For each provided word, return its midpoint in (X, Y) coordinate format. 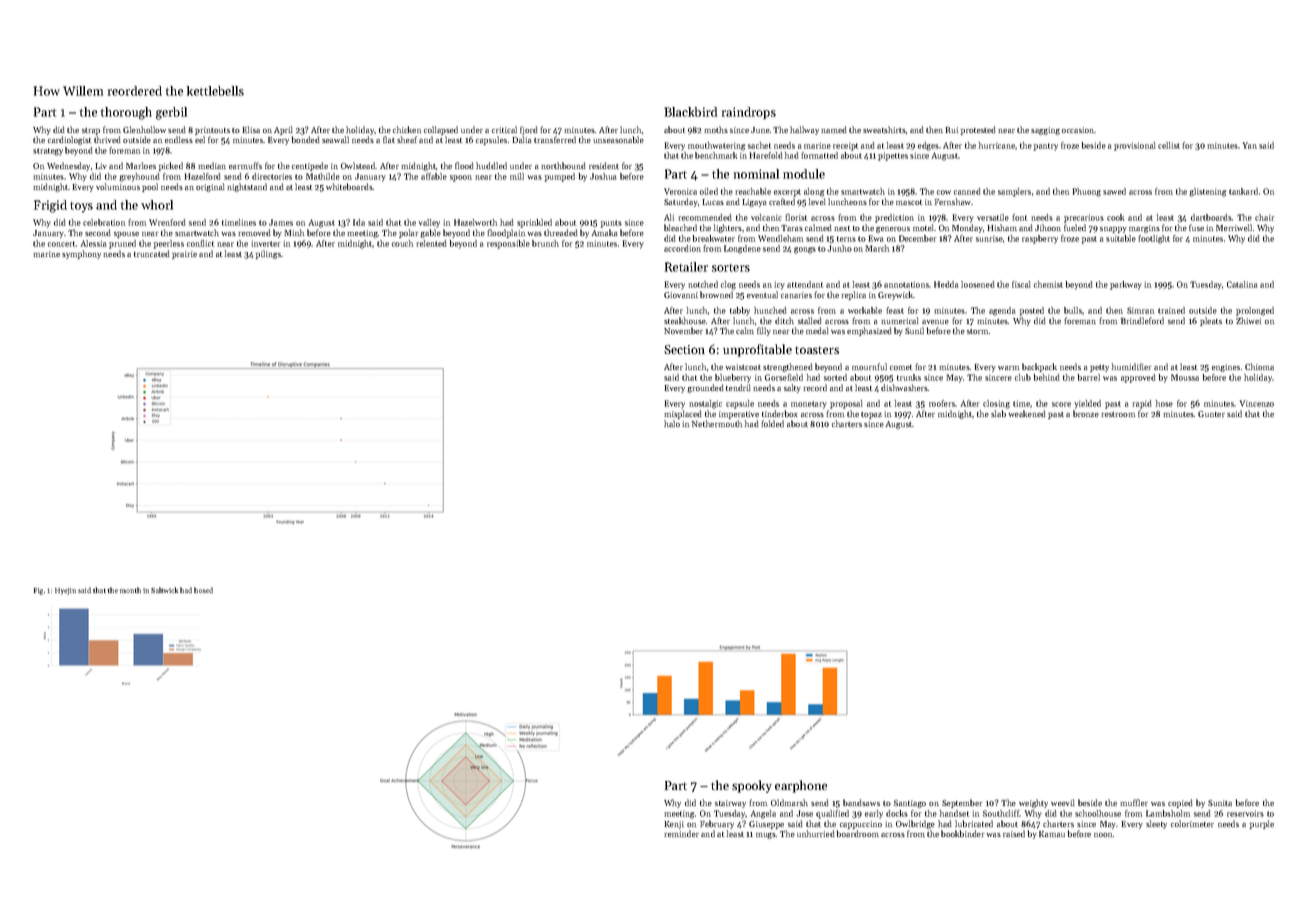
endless (179, 139)
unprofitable (757, 350)
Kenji (674, 825)
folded (772, 423)
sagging (1045, 131)
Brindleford (1142, 320)
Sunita (1220, 803)
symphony (81, 254)
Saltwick (164, 590)
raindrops (749, 113)
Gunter (1211, 414)
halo (672, 423)
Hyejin (65, 591)
